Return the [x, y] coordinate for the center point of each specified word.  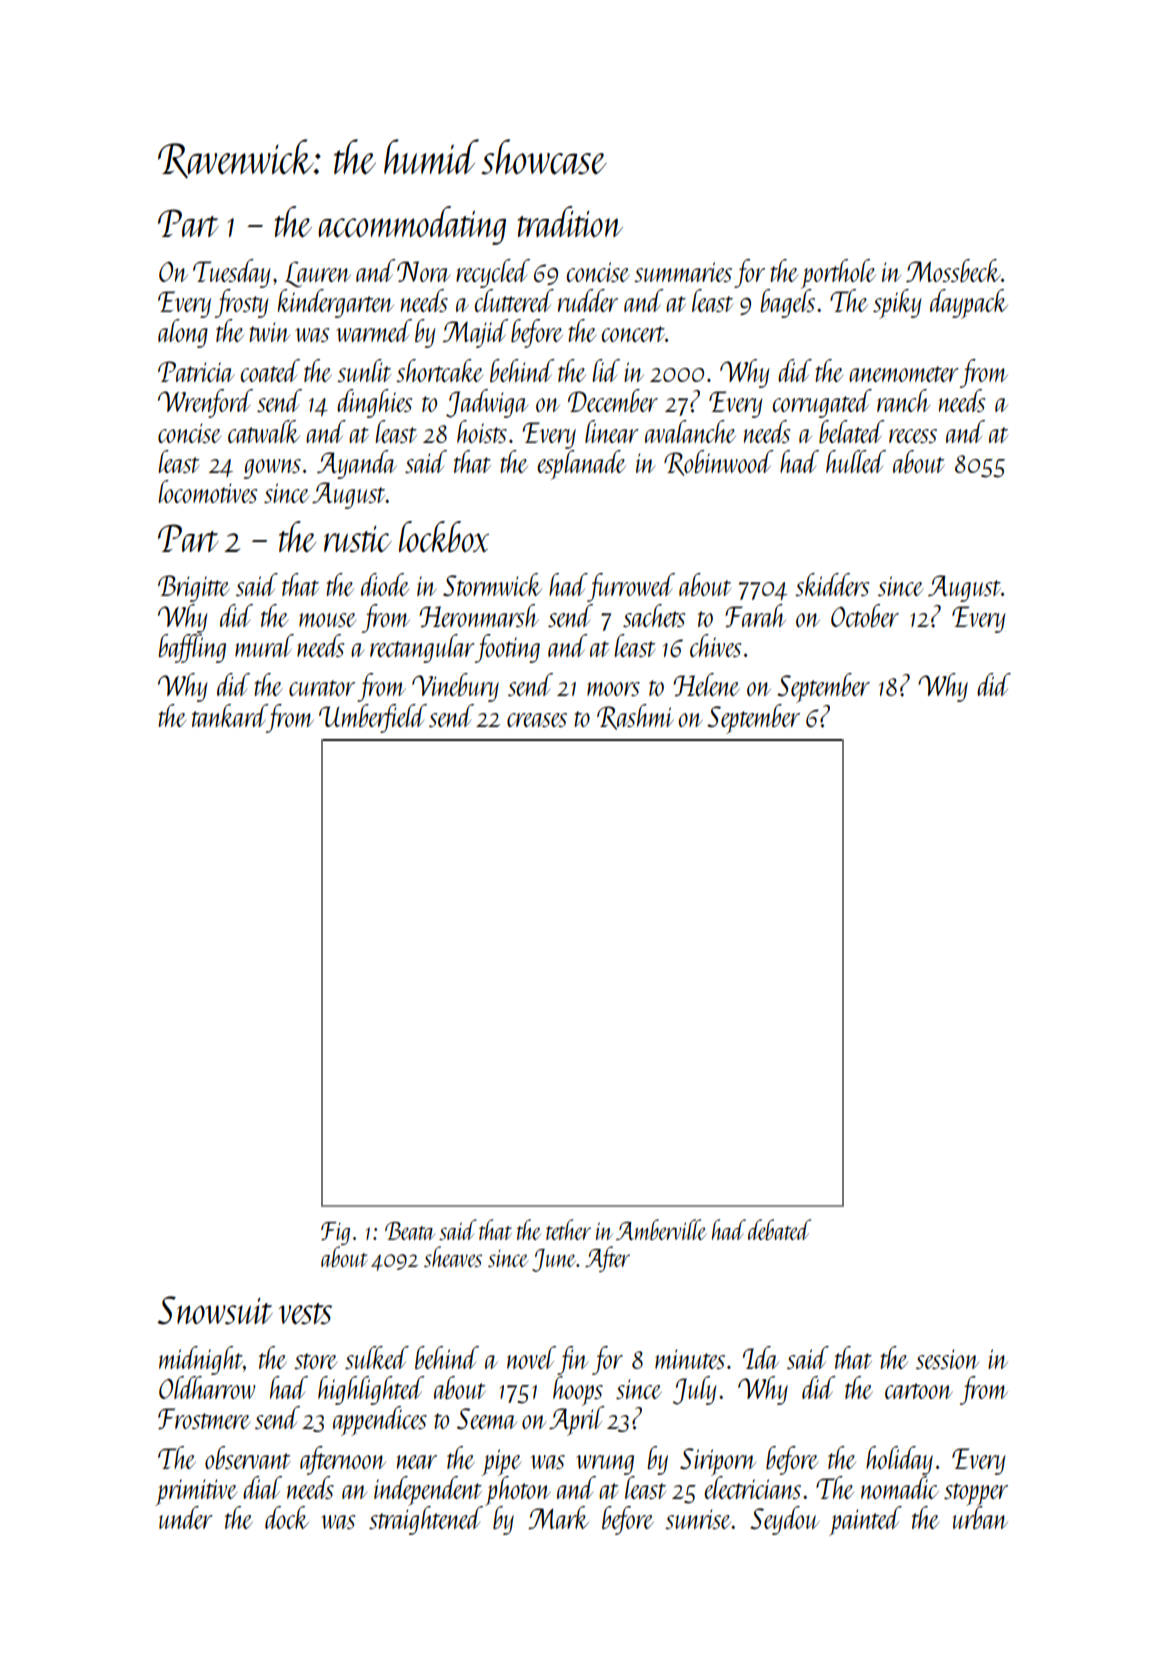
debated [779, 1229]
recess [913, 436]
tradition [570, 221]
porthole [838, 274]
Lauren [318, 274]
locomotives [207, 491]
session [947, 1359]
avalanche [690, 431]
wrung [605, 1465]
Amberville [661, 1229]
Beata [410, 1231]
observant [248, 1457]
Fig [335, 1233]
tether [568, 1229]
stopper [976, 1494]
